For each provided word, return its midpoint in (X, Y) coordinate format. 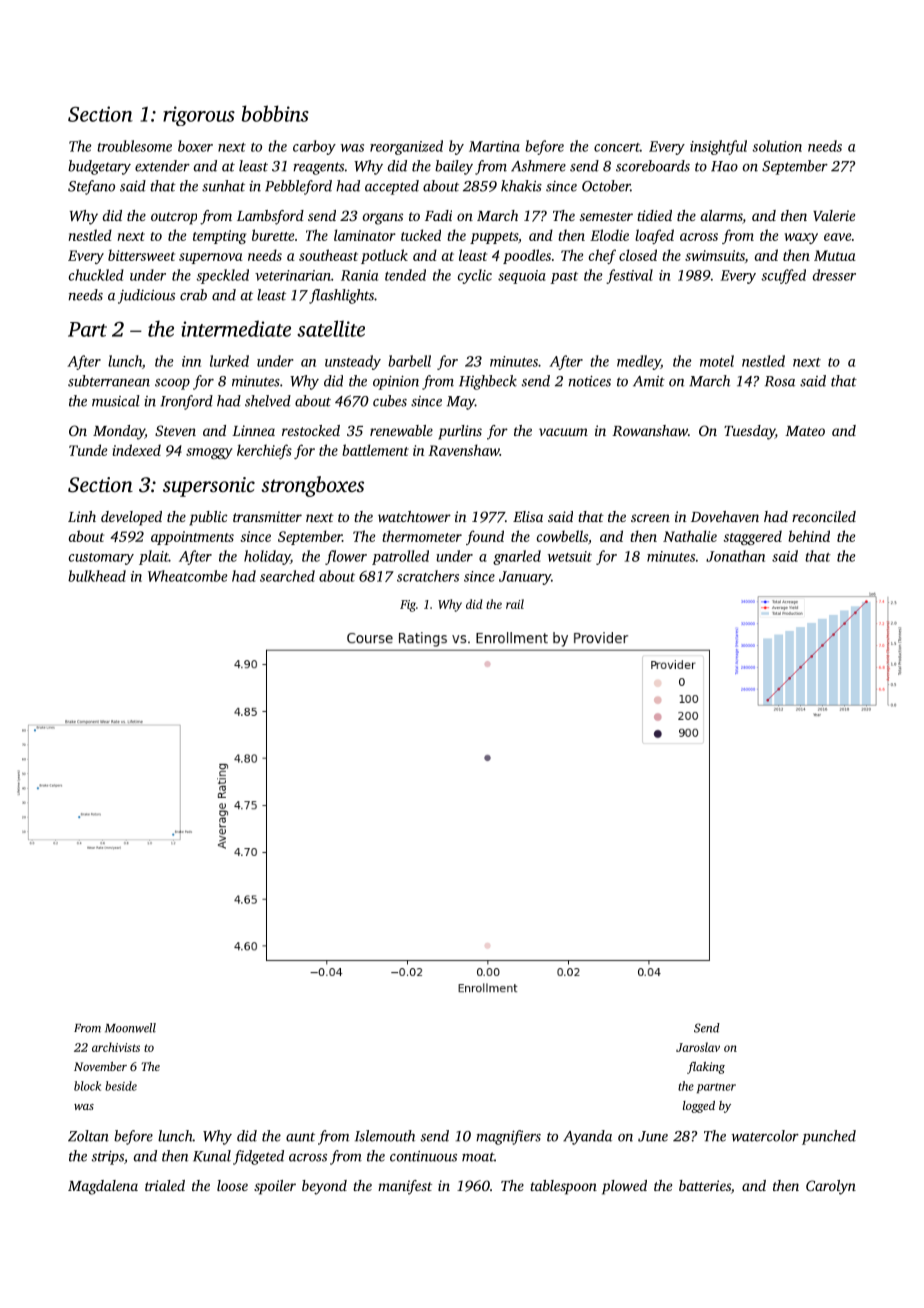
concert (617, 147)
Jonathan (735, 556)
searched (287, 576)
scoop (172, 384)
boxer (195, 146)
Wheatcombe (187, 576)
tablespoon (563, 1187)
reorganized (406, 147)
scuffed (783, 276)
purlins (460, 432)
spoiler (275, 1187)
